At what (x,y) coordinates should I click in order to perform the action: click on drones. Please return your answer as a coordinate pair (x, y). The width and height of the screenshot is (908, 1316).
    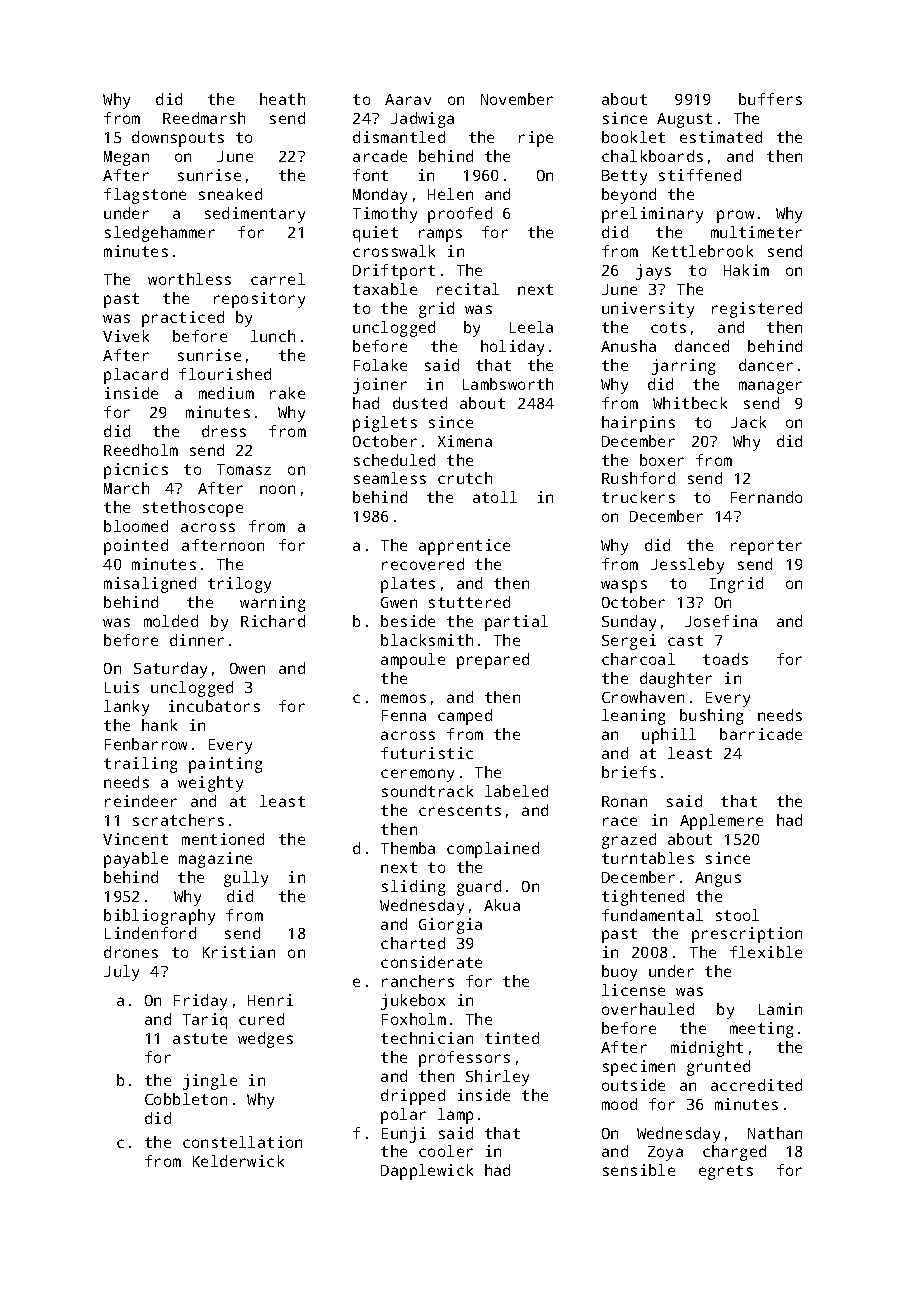
    Looking at the image, I should click on (131, 952).
